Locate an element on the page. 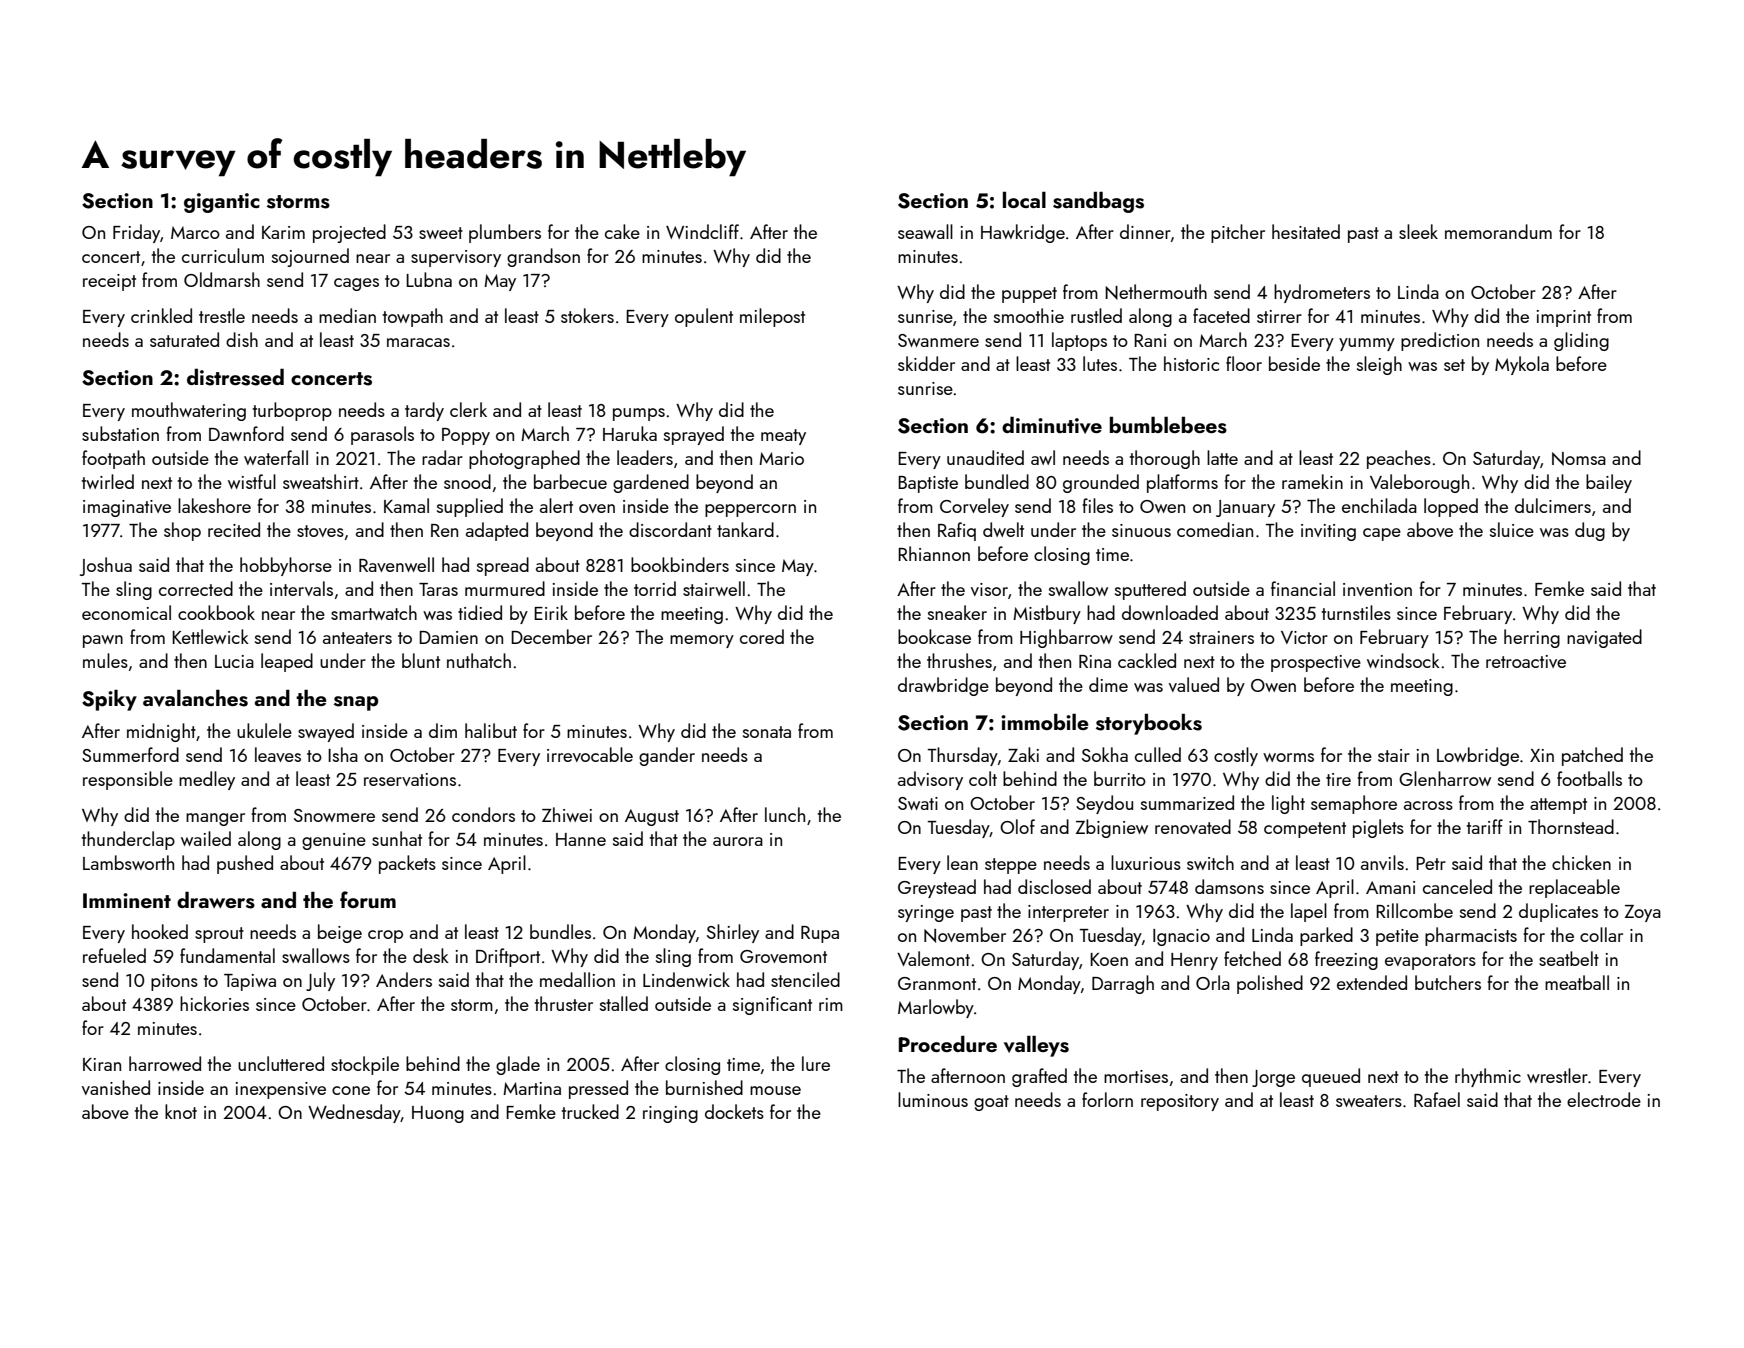 The height and width of the document is (1348, 1744). Mykola is located at coordinates (1522, 365).
